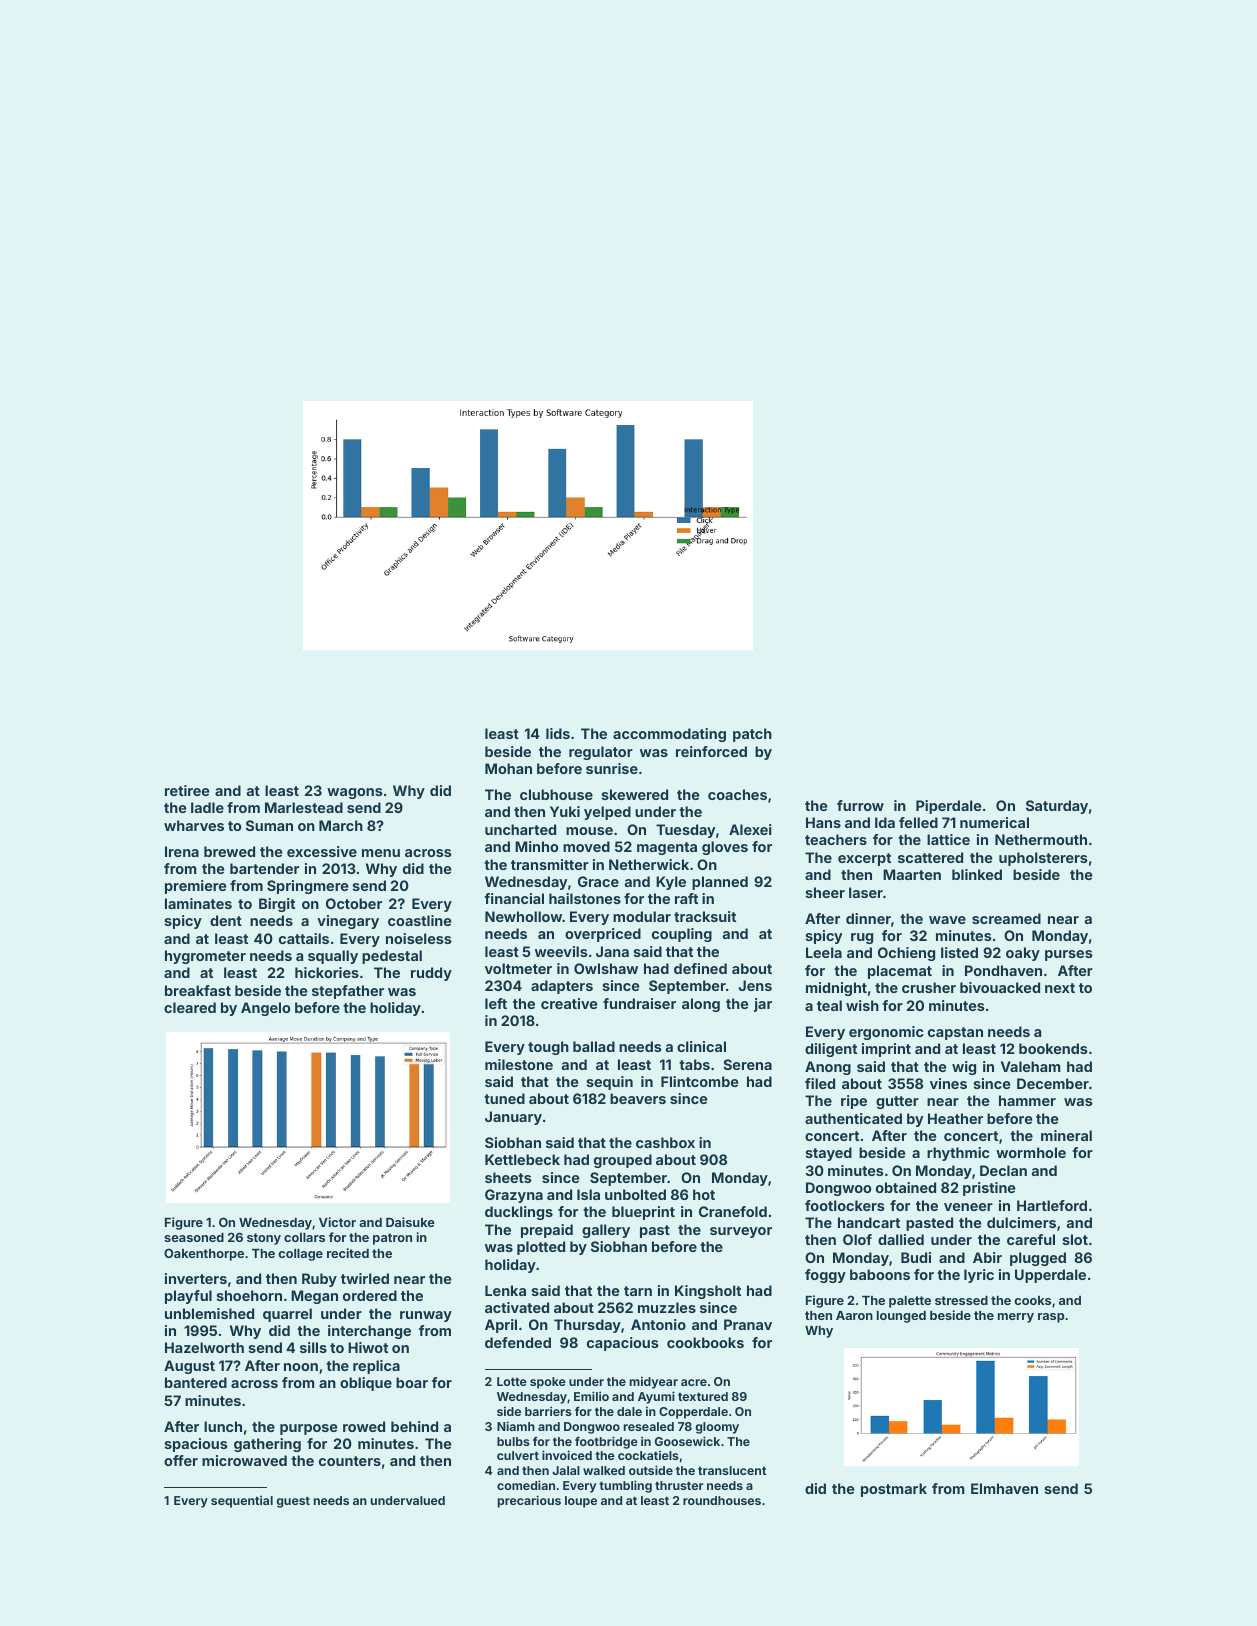  I want to click on Owlshaw, so click(606, 968).
